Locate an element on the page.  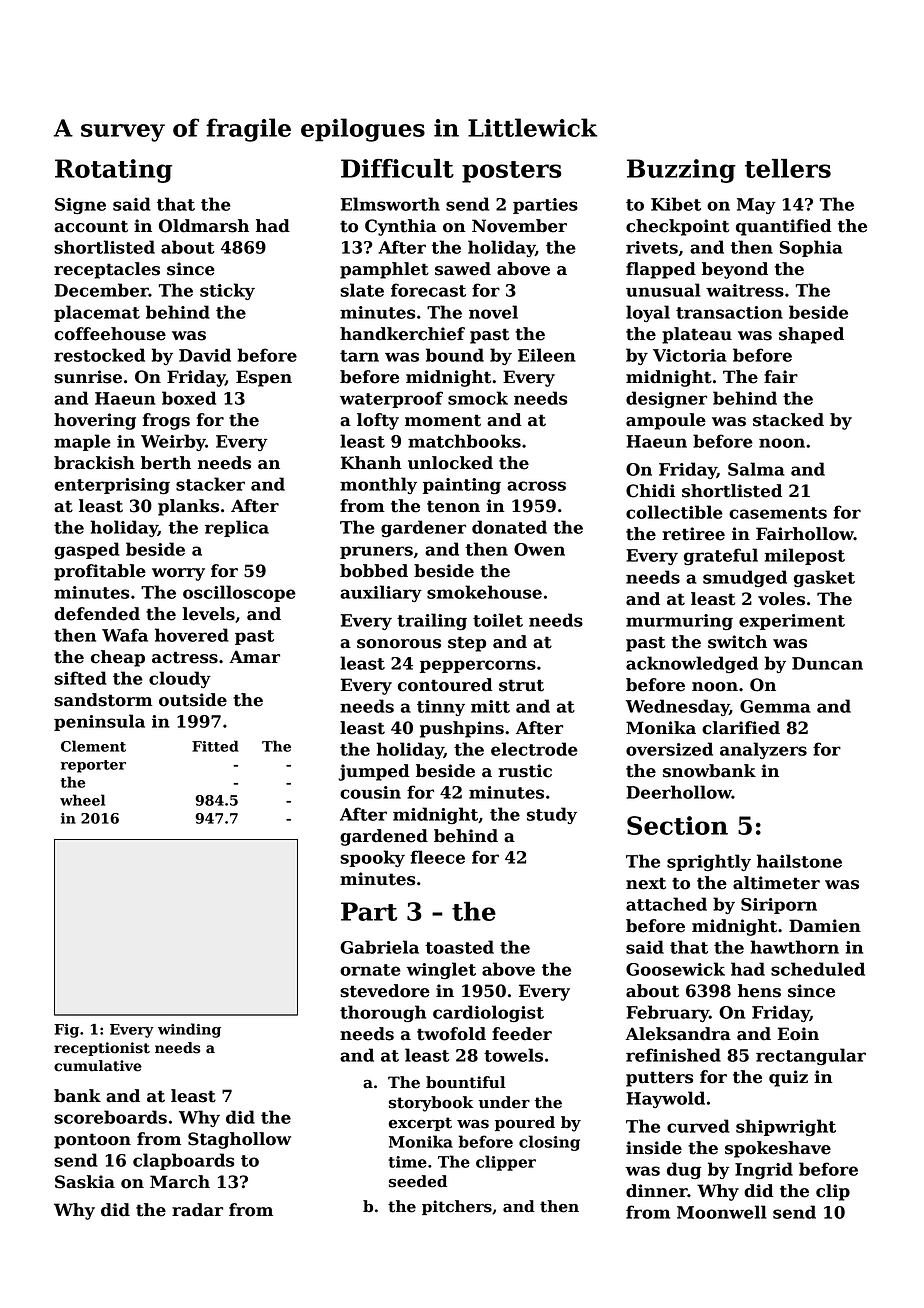
stevedore is located at coordinates (385, 991).
